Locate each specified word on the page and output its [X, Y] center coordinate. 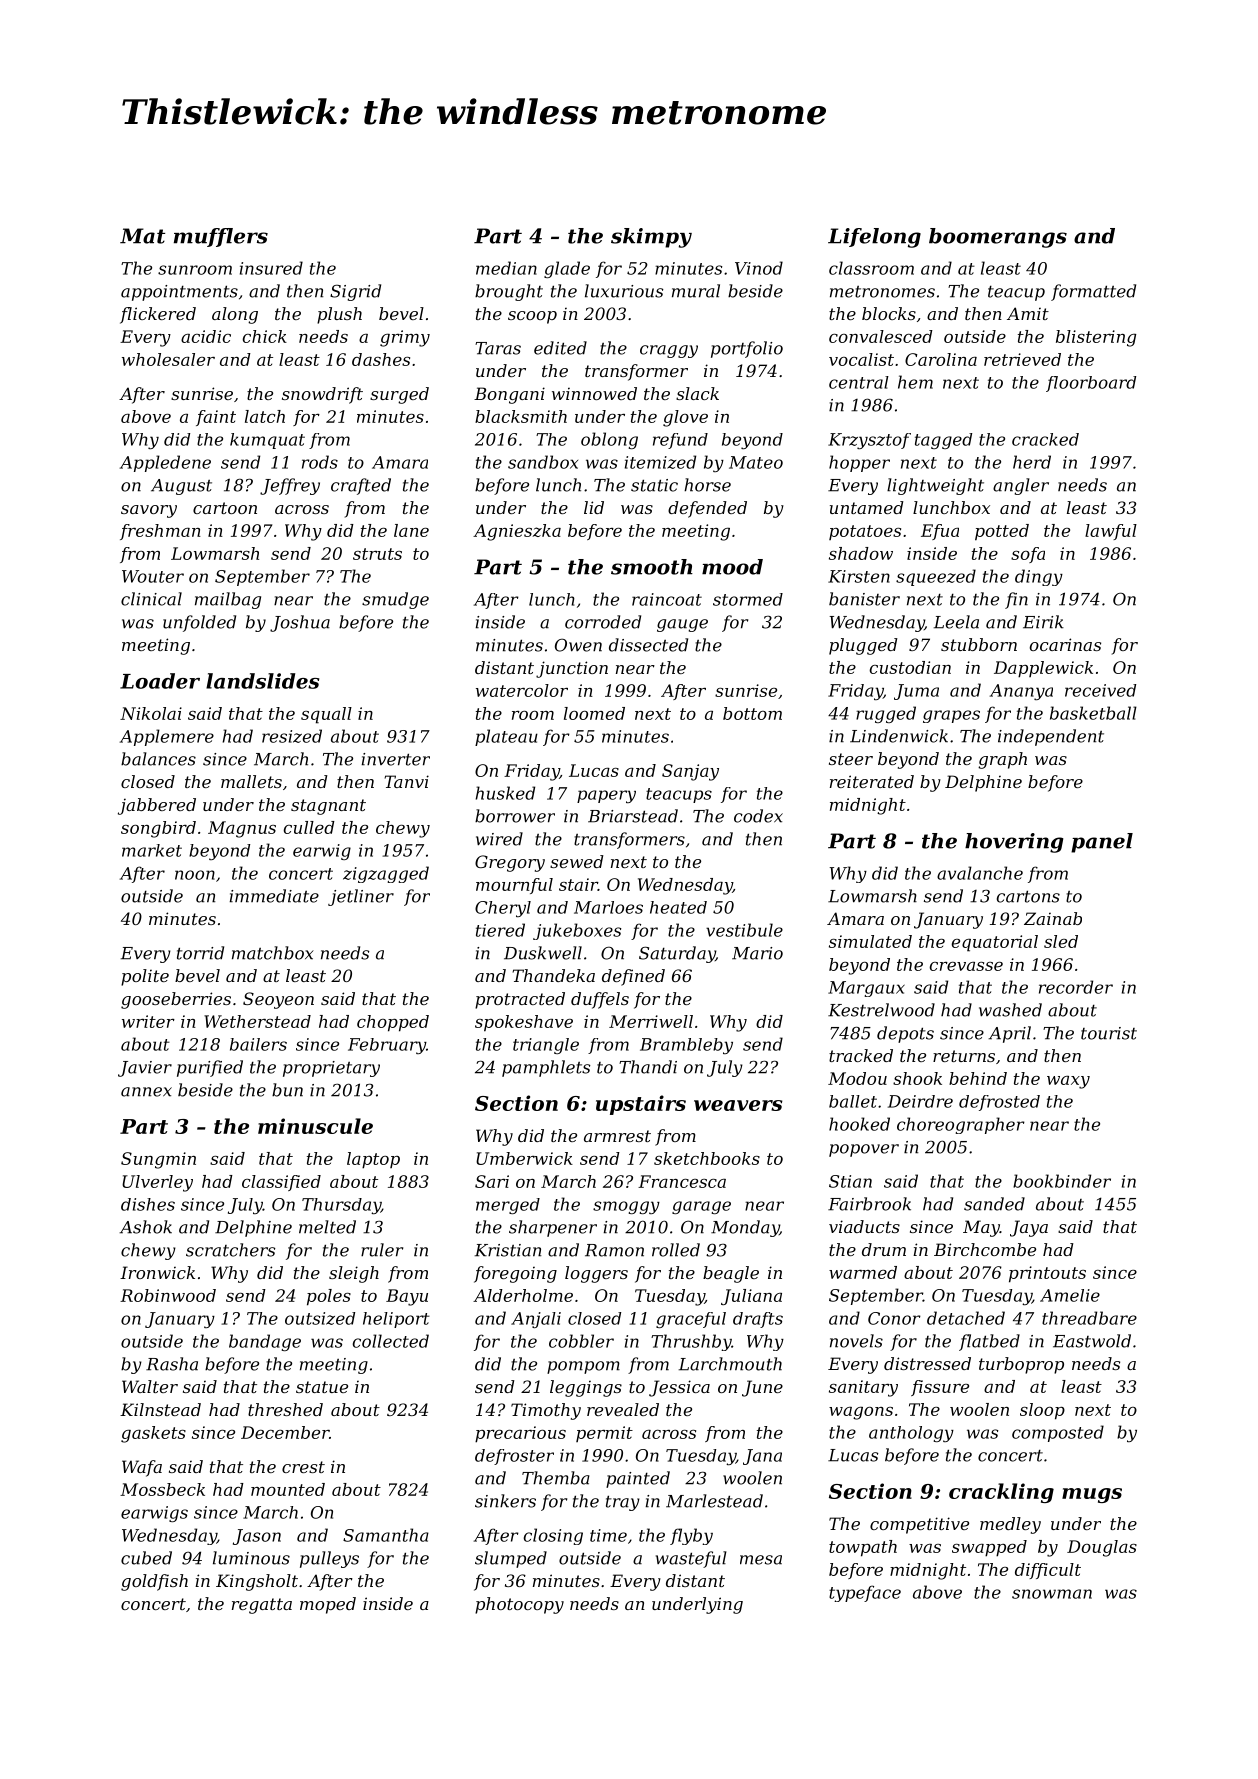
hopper [859, 463]
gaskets [153, 1434]
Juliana [751, 1297]
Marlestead [714, 1501]
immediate [274, 896]
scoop [532, 317]
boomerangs [998, 238]
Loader [160, 681]
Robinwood [168, 1295]
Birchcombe [985, 1249]
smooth [652, 567]
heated [678, 907]
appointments [179, 293]
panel [1102, 843]
